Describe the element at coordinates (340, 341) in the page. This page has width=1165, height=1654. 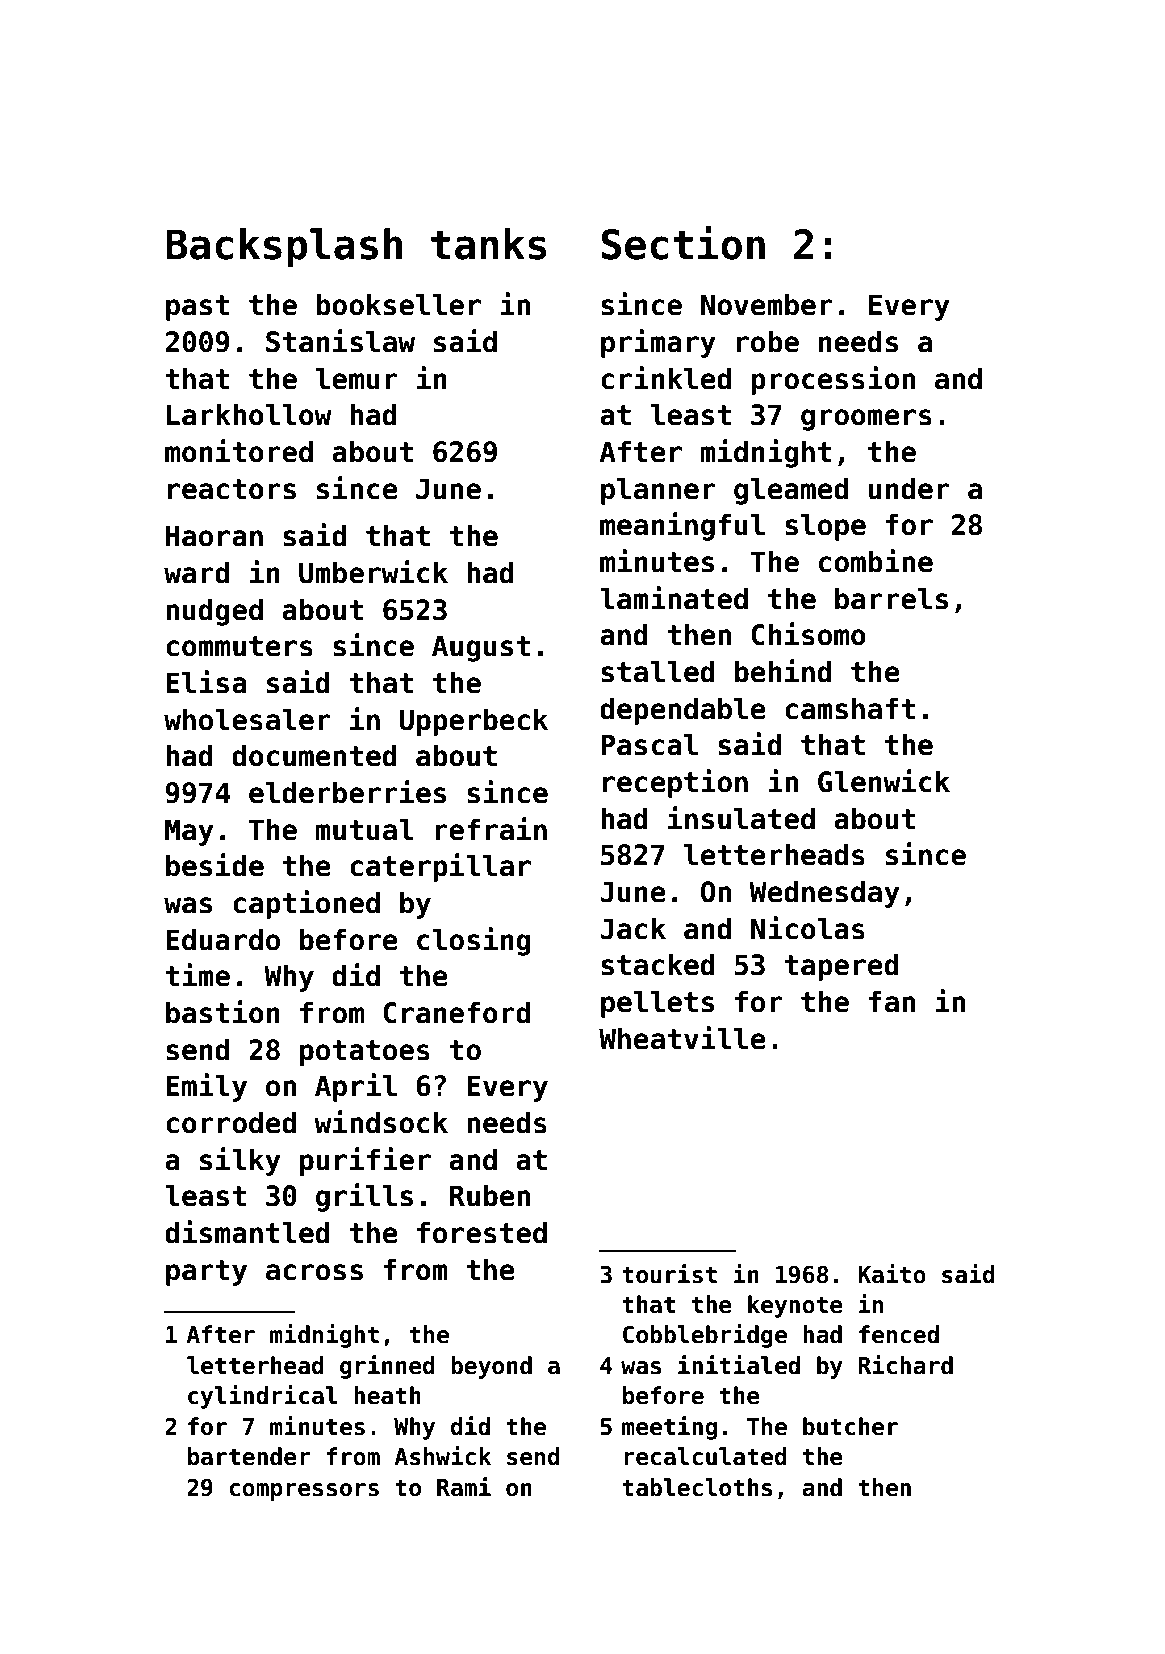
I see `Stanislaw` at that location.
